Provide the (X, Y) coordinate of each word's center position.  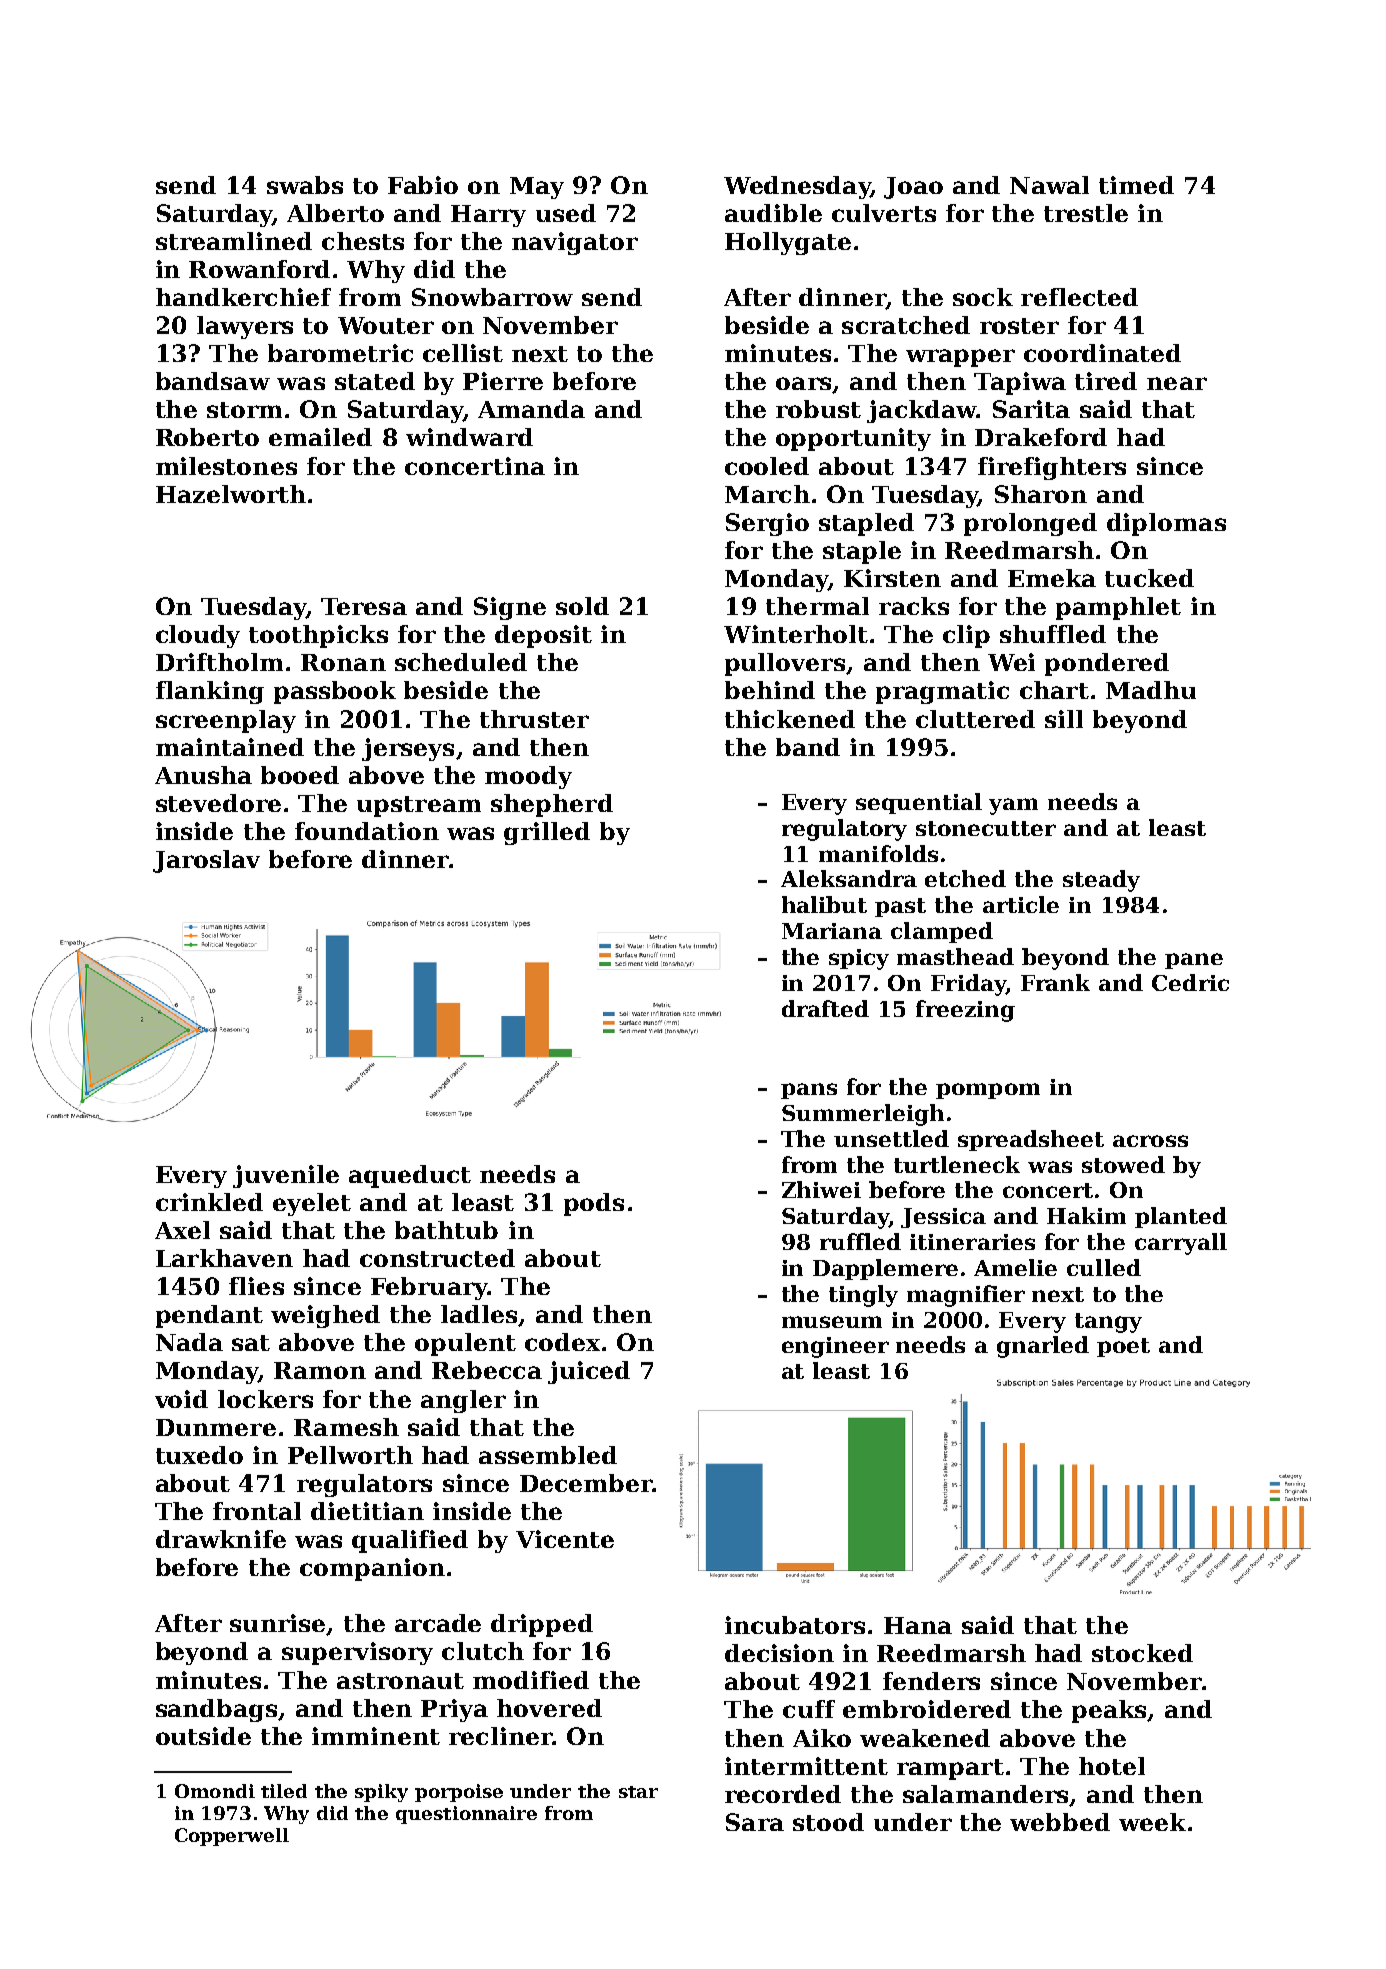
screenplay (226, 721)
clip (966, 636)
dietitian (367, 1511)
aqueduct (410, 1176)
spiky (381, 1793)
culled (1104, 1267)
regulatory (844, 830)
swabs (305, 185)
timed (1136, 185)
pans (809, 1091)
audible (773, 213)
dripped (542, 1625)
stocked (1142, 1653)
